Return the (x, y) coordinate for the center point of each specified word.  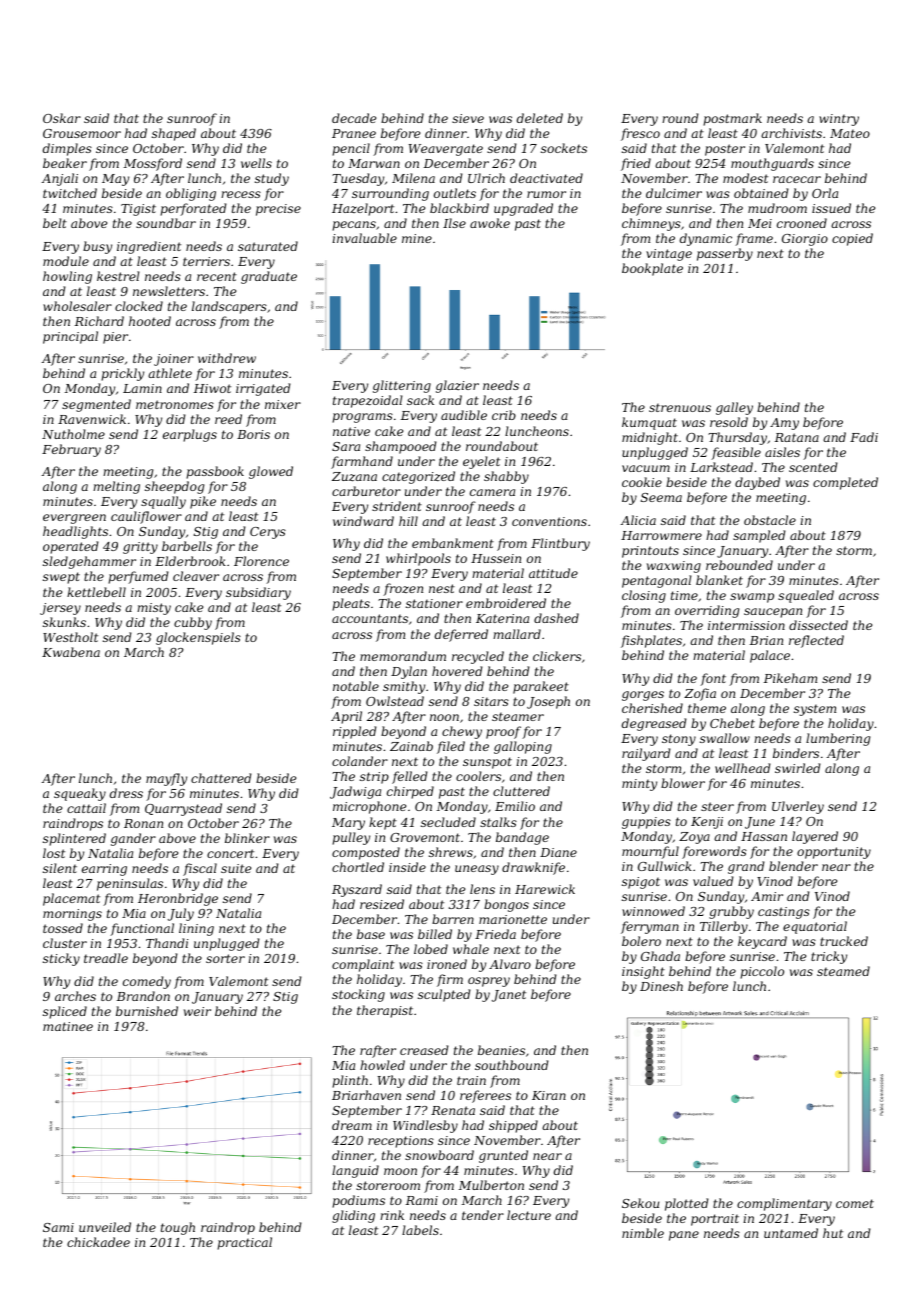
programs (362, 418)
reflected (816, 641)
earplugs (190, 435)
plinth (350, 1081)
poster (725, 150)
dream (352, 1125)
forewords (714, 852)
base (371, 934)
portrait (715, 1220)
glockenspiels (198, 638)
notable (356, 686)
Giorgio (805, 240)
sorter (225, 958)
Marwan (374, 163)
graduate (269, 277)
